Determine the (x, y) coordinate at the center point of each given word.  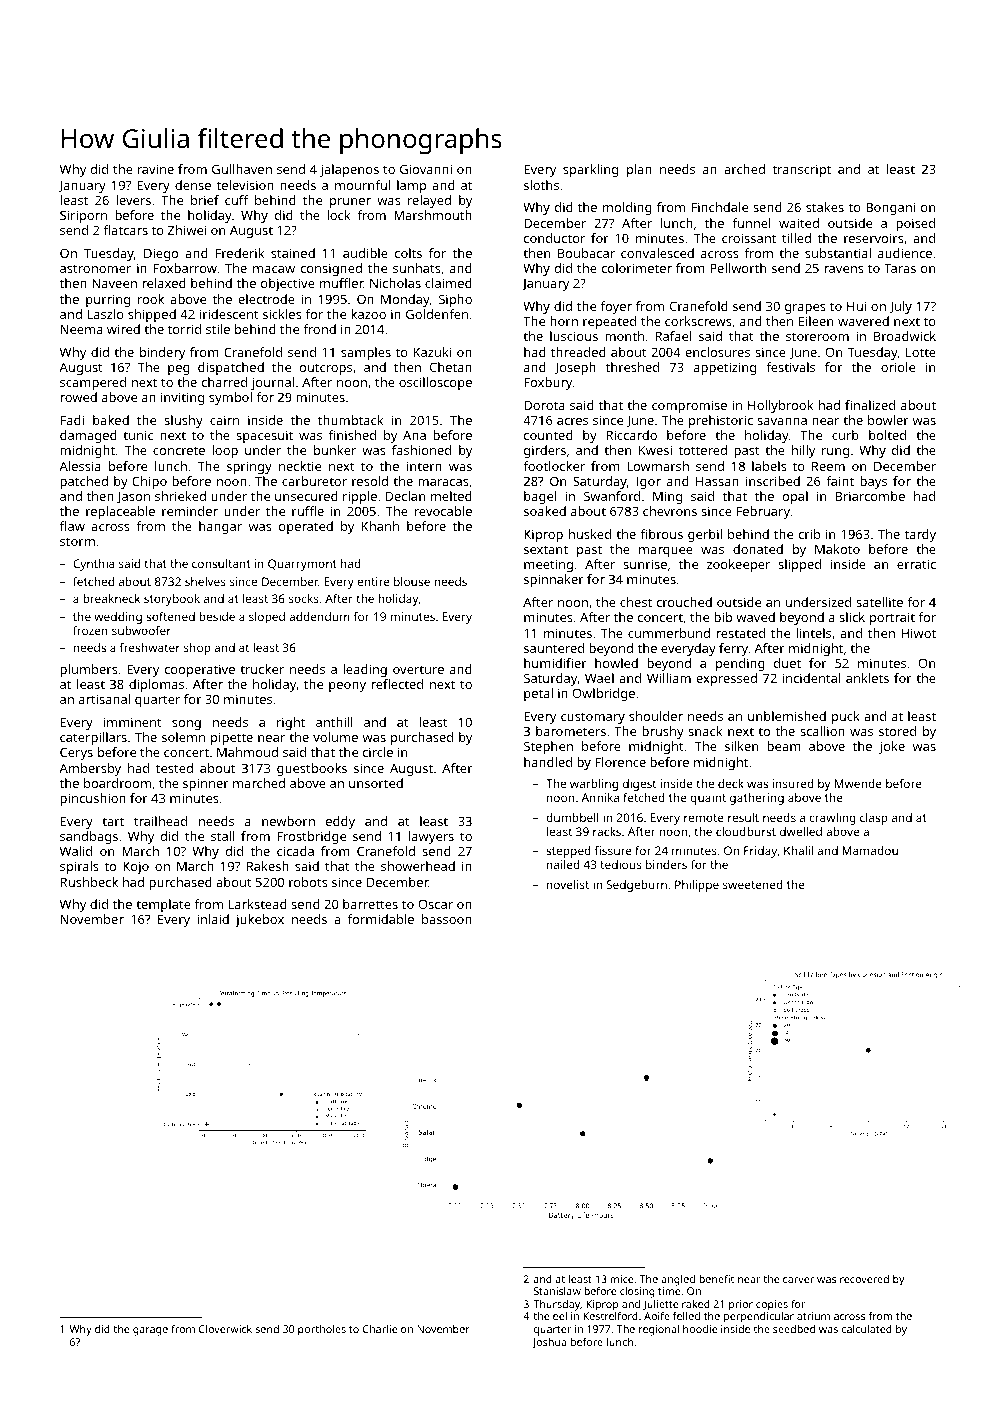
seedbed (794, 1329)
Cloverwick (225, 1329)
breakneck (111, 598)
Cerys (76, 753)
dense (193, 185)
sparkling (590, 170)
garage (150, 1331)
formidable (381, 919)
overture (418, 669)
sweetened (753, 884)
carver (798, 1280)
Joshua (549, 1343)
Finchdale (720, 207)
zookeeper (738, 565)
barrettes (370, 904)
